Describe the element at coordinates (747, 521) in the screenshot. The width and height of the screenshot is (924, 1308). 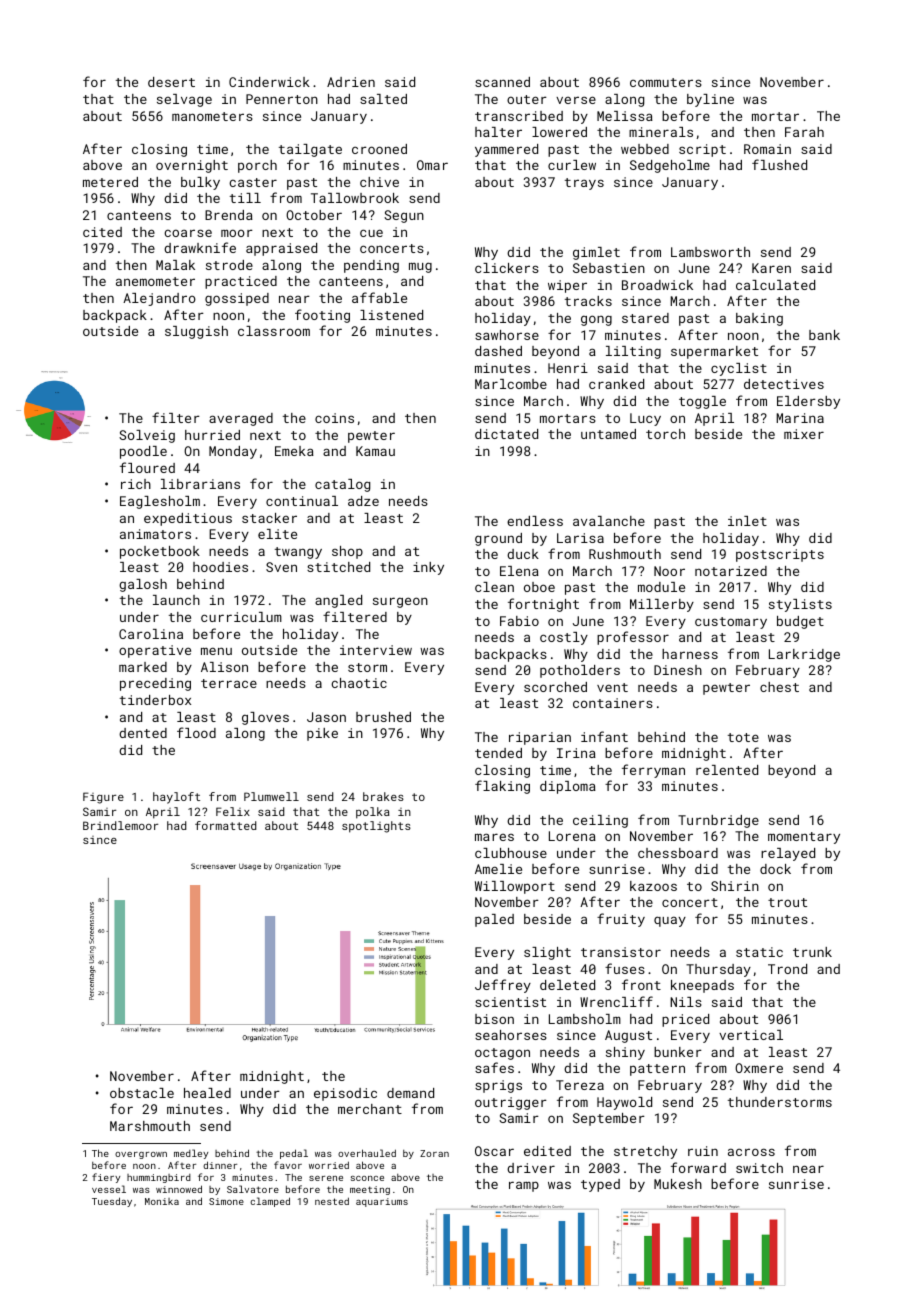
I see `inlet` at that location.
